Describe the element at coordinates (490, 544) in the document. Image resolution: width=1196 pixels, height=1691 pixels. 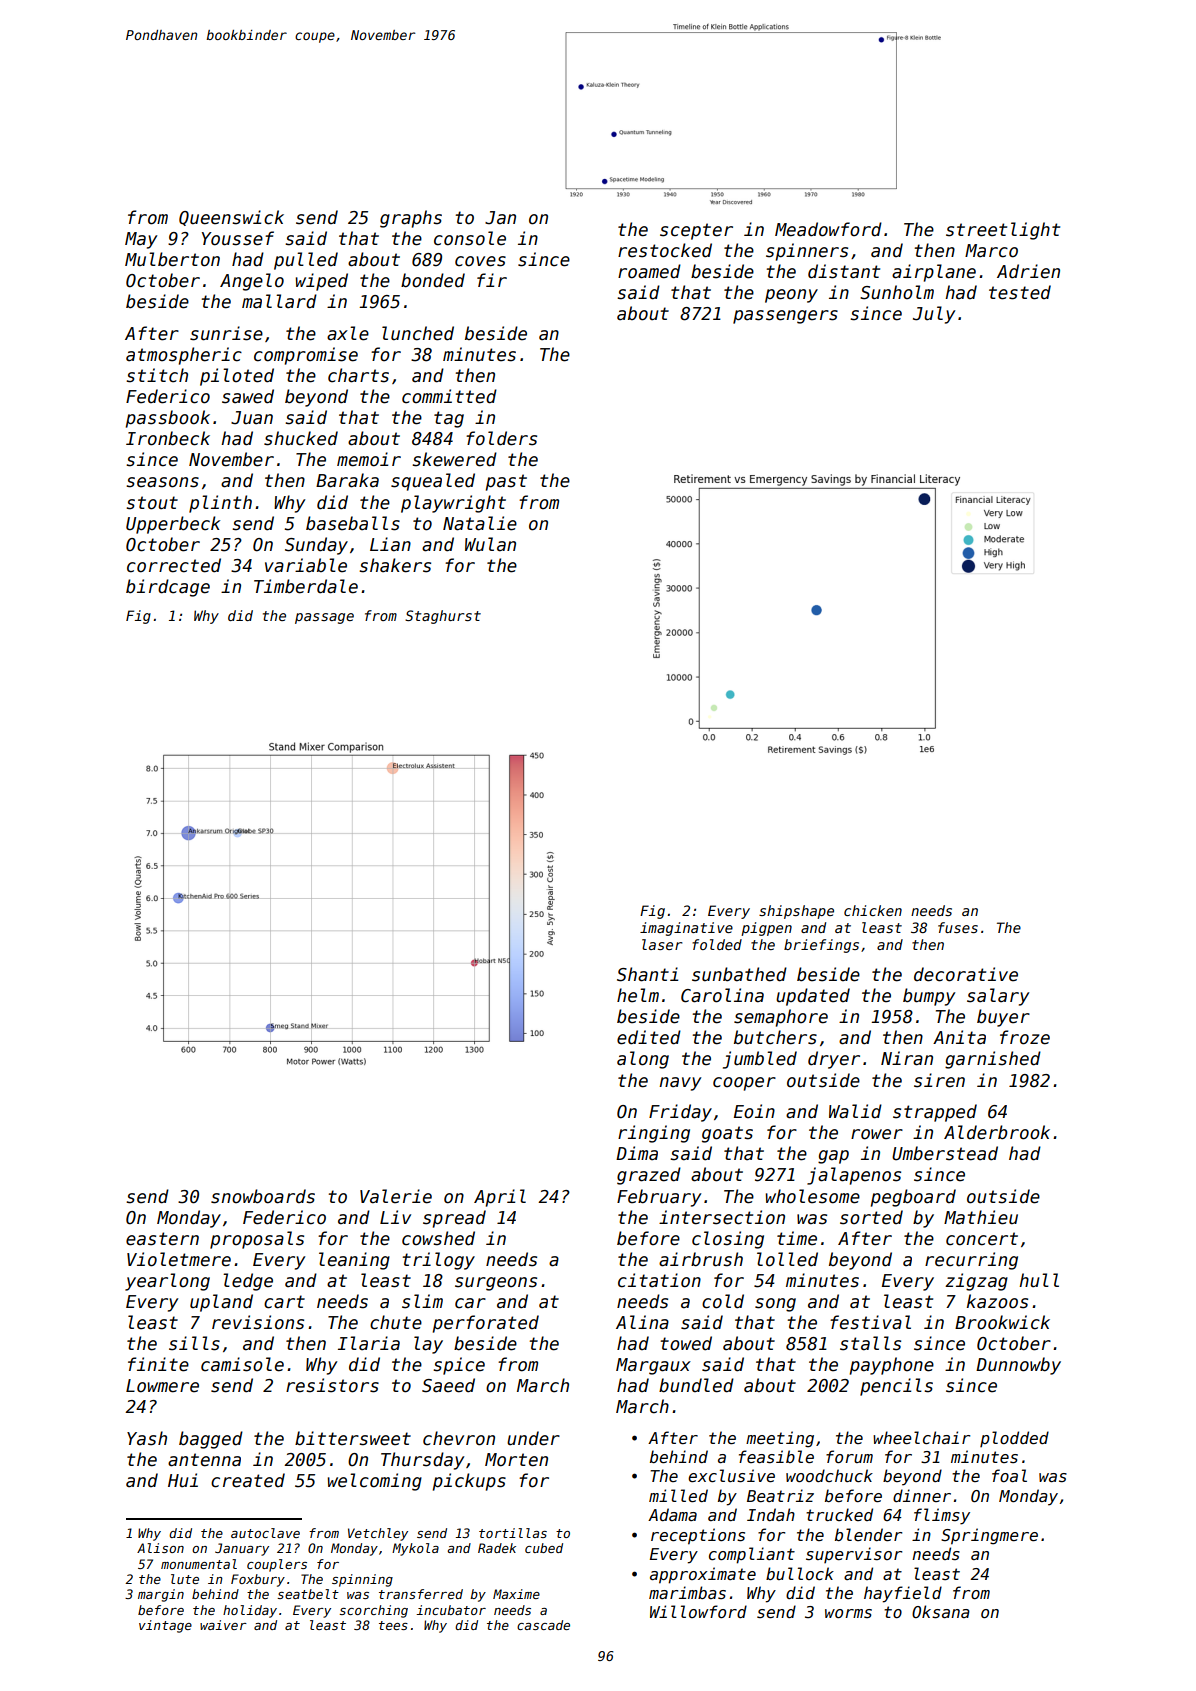
I see `Wulan` at that location.
